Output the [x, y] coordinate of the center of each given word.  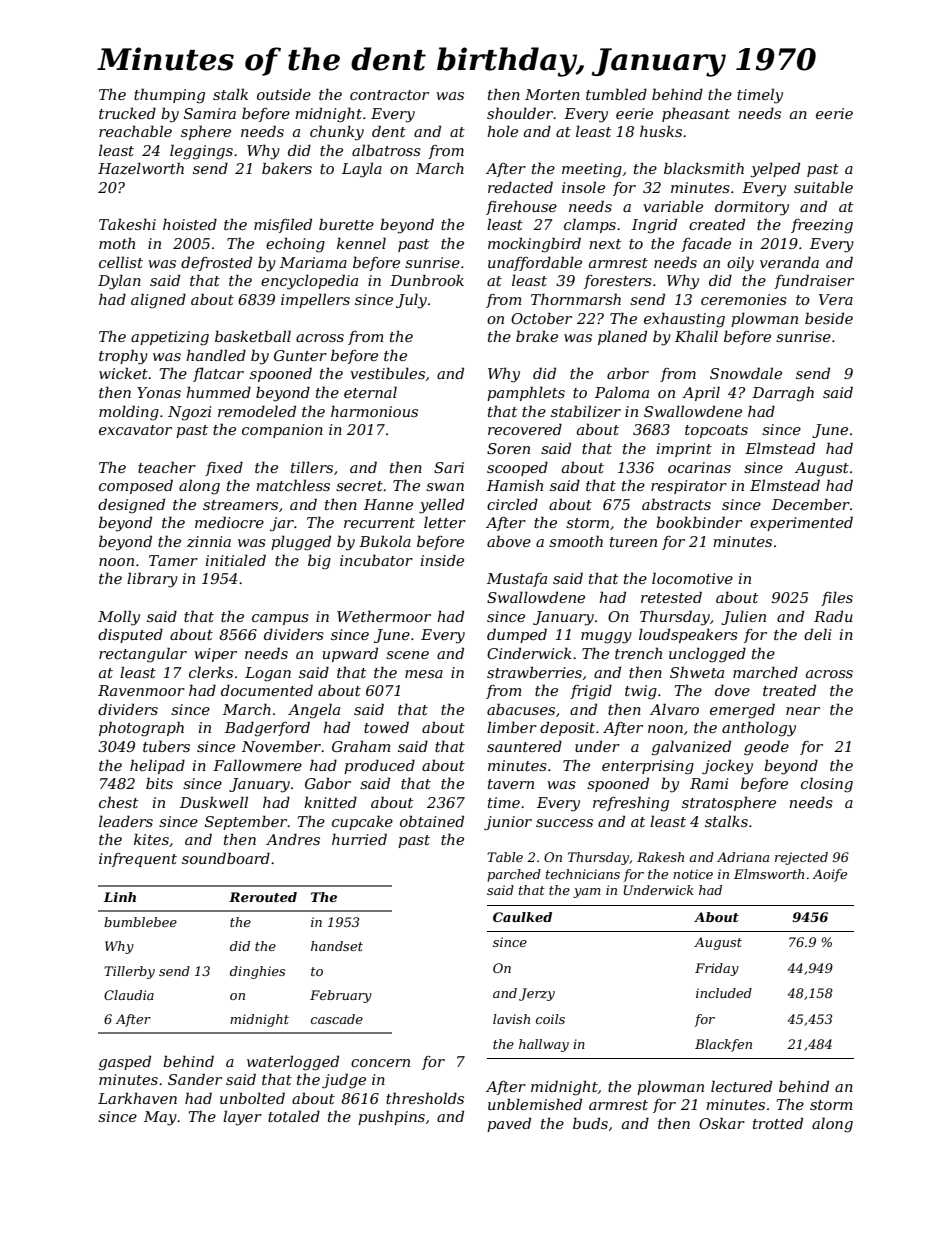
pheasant [696, 114]
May [160, 1118]
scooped [517, 468]
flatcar [218, 374]
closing [827, 785]
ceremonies [744, 299]
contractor [389, 95]
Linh [120, 897]
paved [509, 1124]
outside [284, 94]
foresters [618, 282]
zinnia [209, 542]
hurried [359, 839]
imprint [684, 450]
